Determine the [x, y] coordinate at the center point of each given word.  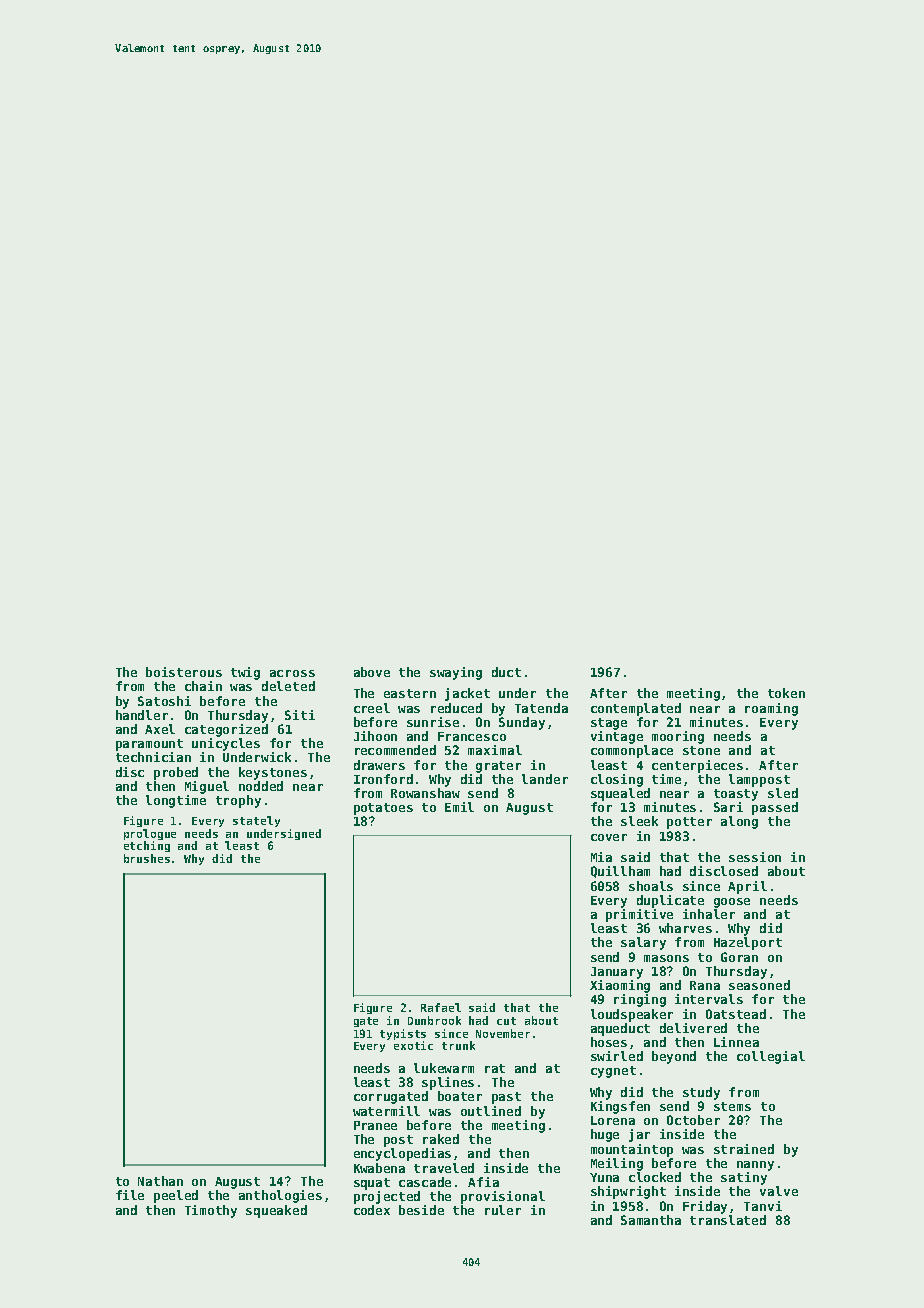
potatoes [383, 809]
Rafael [441, 1007]
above [372, 672]
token [786, 693]
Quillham [620, 872]
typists [403, 1034]
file [130, 1195]
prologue [150, 834]
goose [732, 903]
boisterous [184, 672]
